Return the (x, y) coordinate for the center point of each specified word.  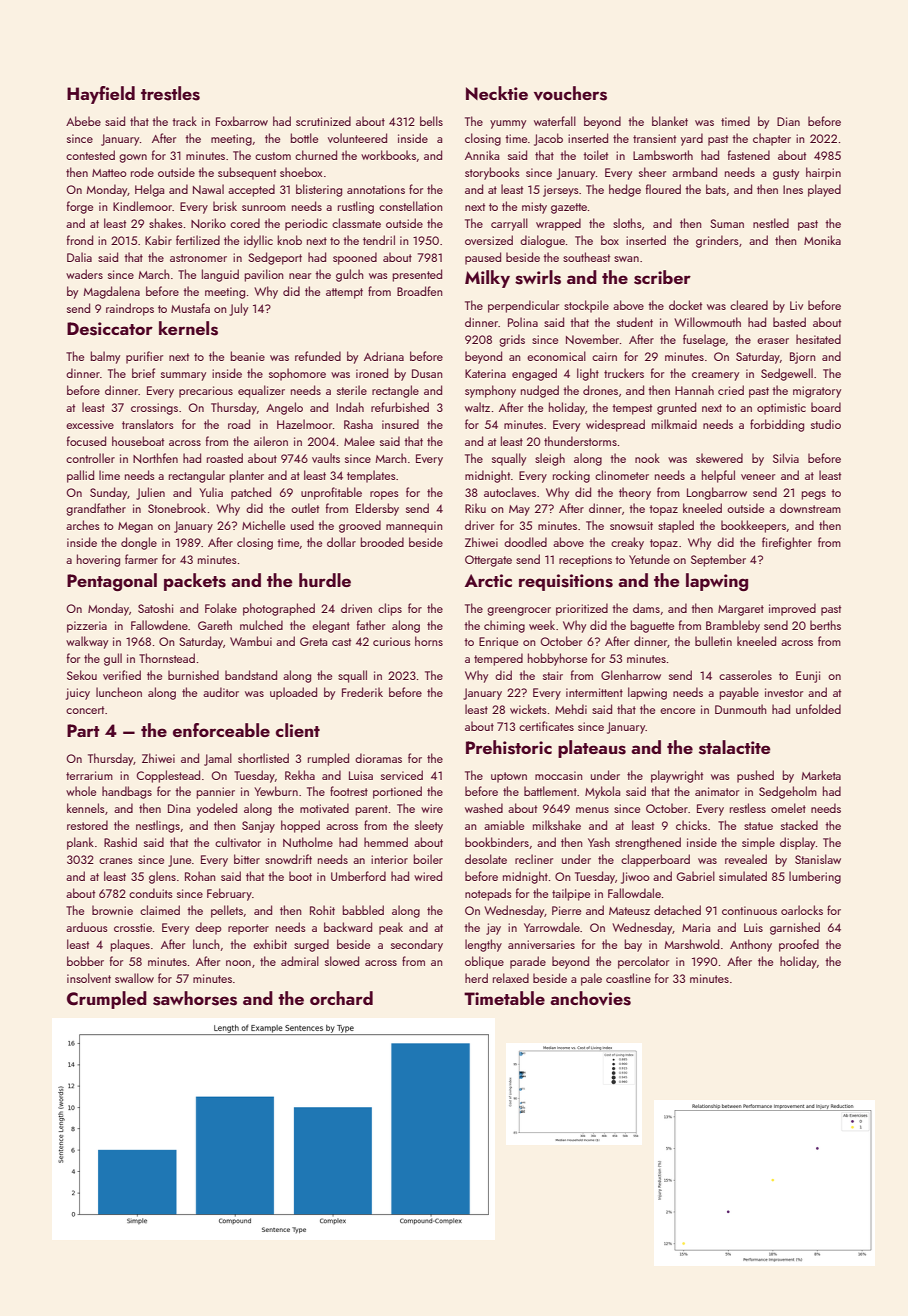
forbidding (777, 425)
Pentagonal (112, 582)
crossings (154, 409)
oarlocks (802, 910)
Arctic (488, 580)
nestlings (158, 826)
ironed (372, 373)
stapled (676, 526)
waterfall (555, 121)
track (184, 121)
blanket (670, 121)
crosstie (133, 927)
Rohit (322, 910)
